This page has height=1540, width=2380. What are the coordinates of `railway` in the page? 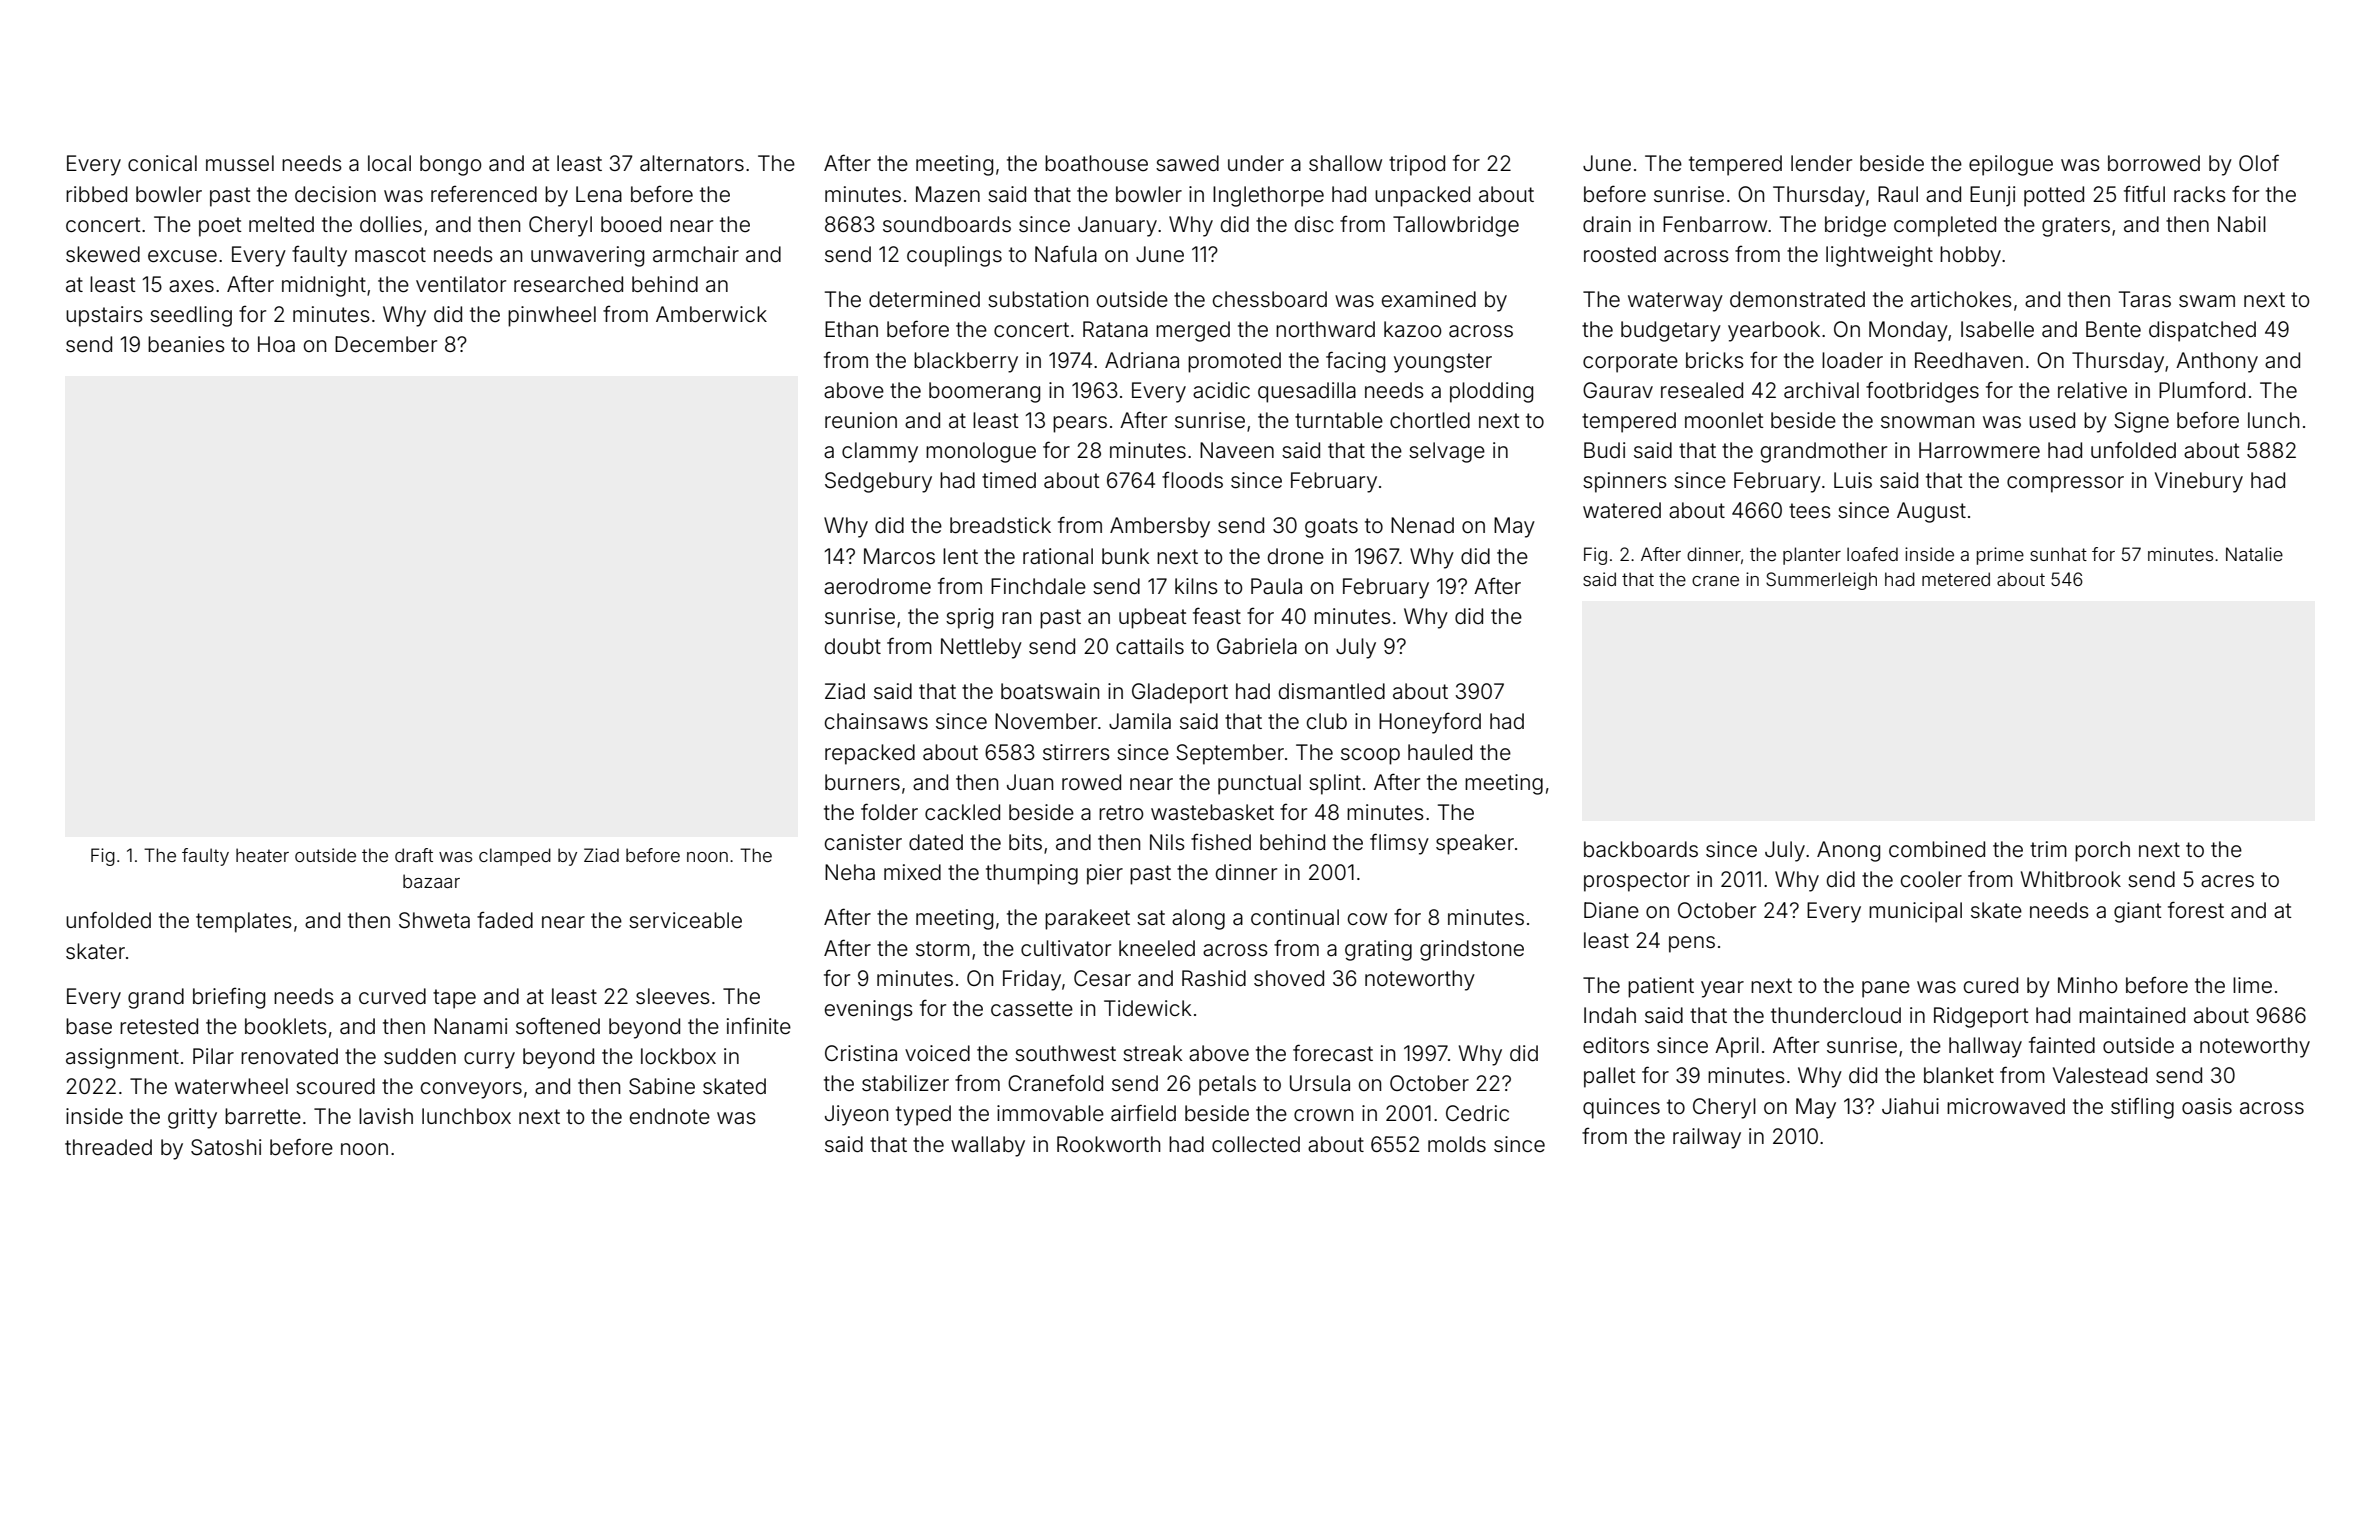 It's located at (1707, 1138).
